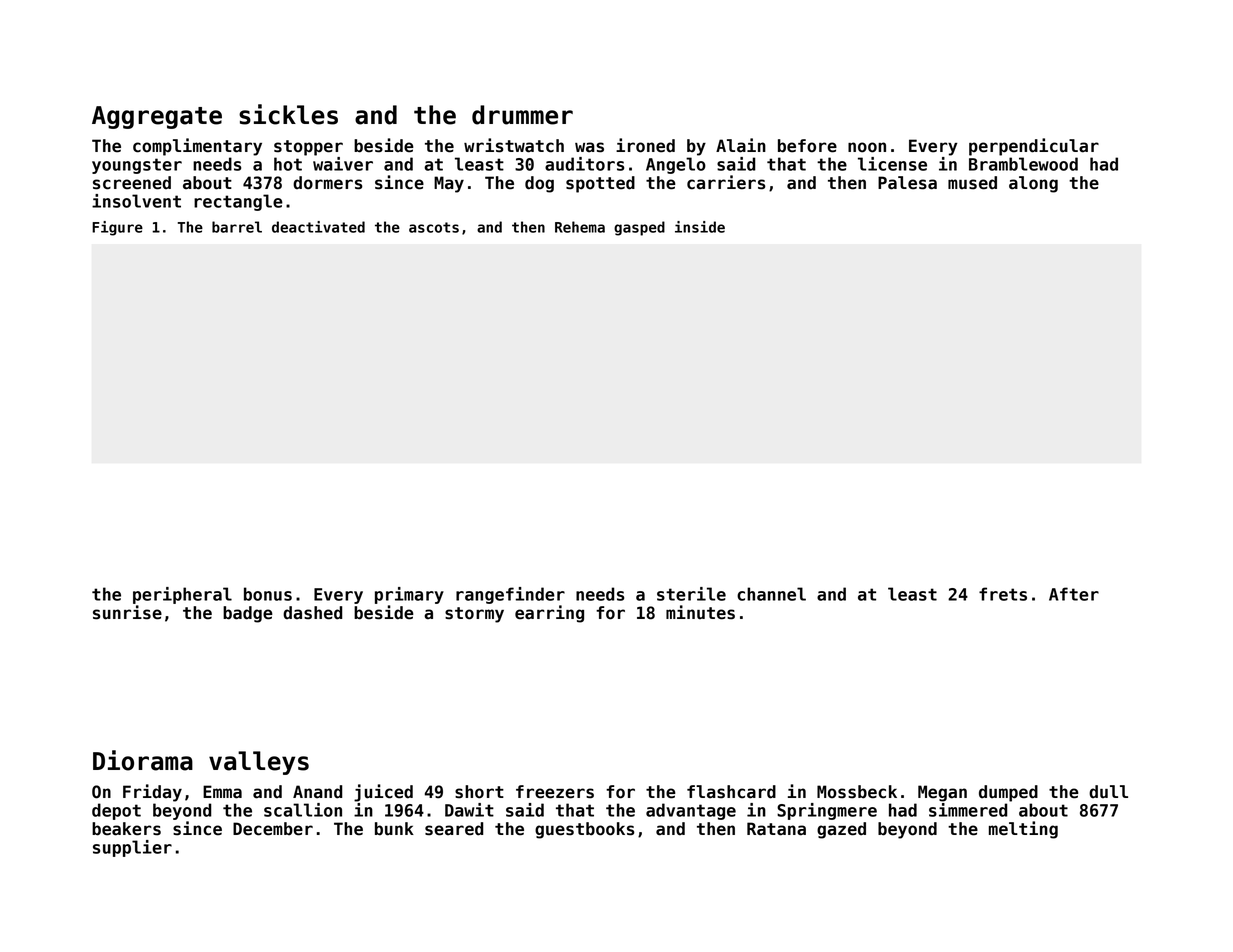  Describe the element at coordinates (1003, 594) in the page. I see `frets` at that location.
